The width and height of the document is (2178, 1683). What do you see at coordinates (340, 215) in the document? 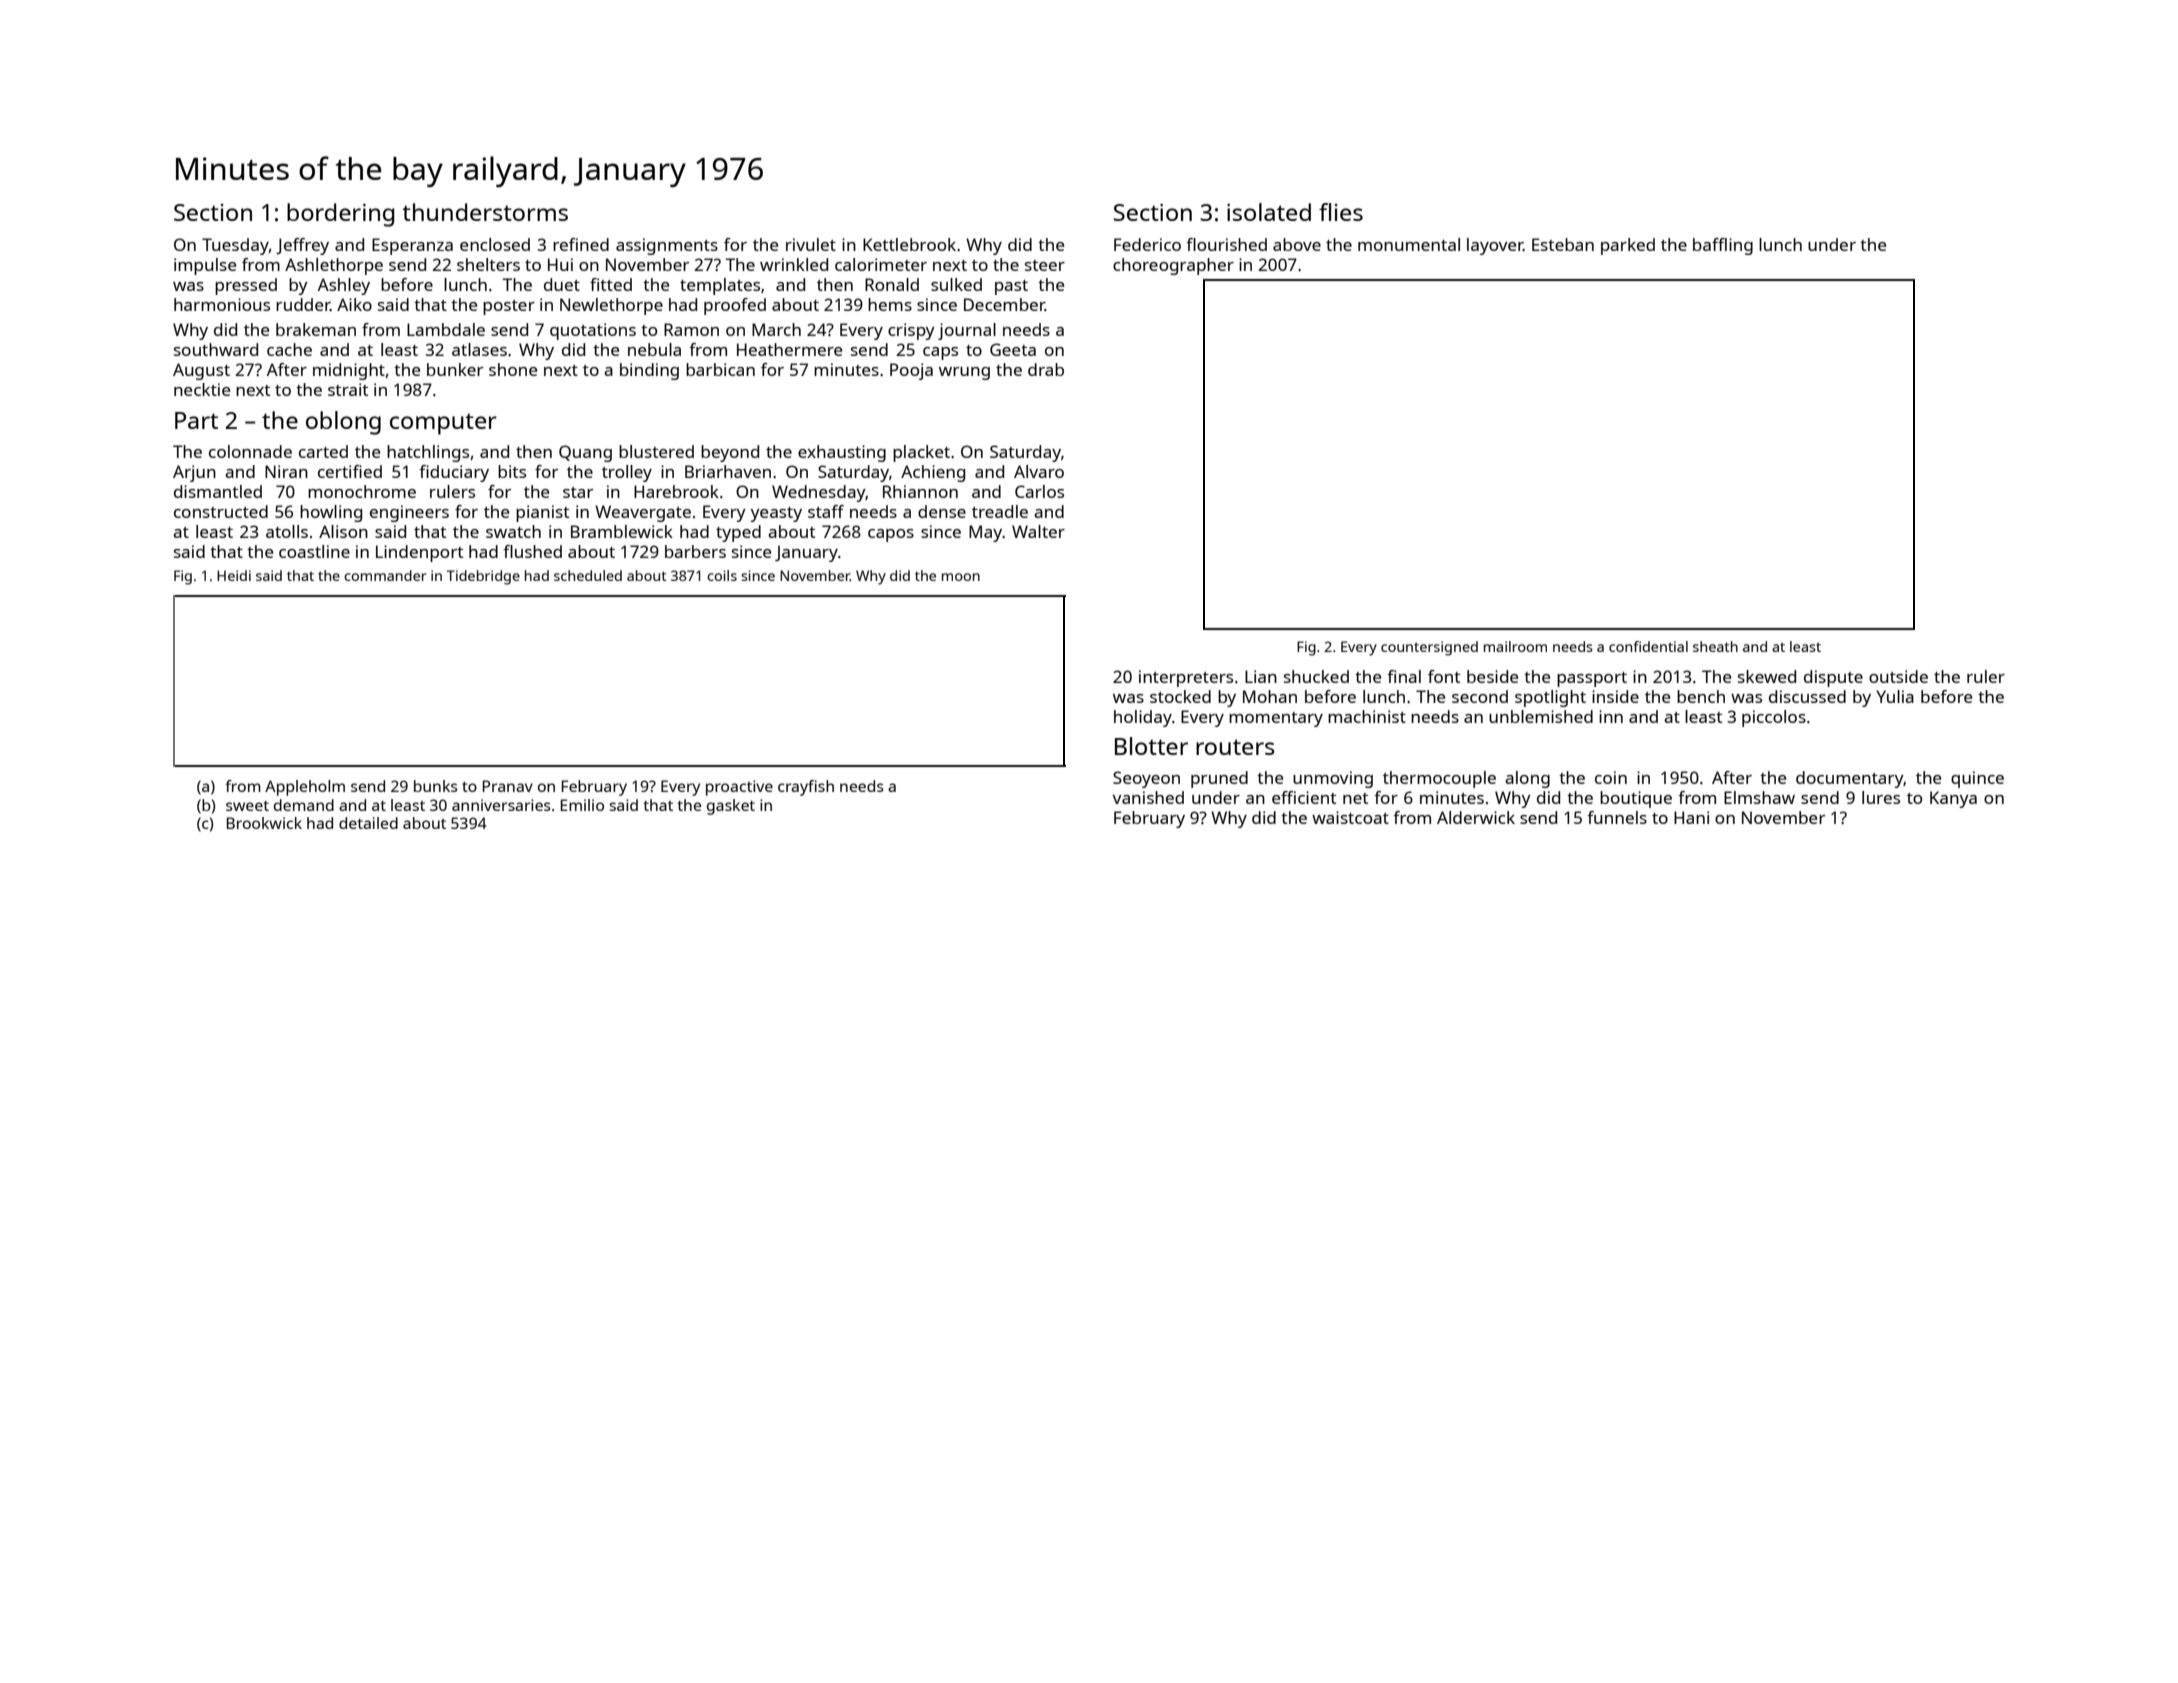
I see `bordering` at bounding box center [340, 215].
